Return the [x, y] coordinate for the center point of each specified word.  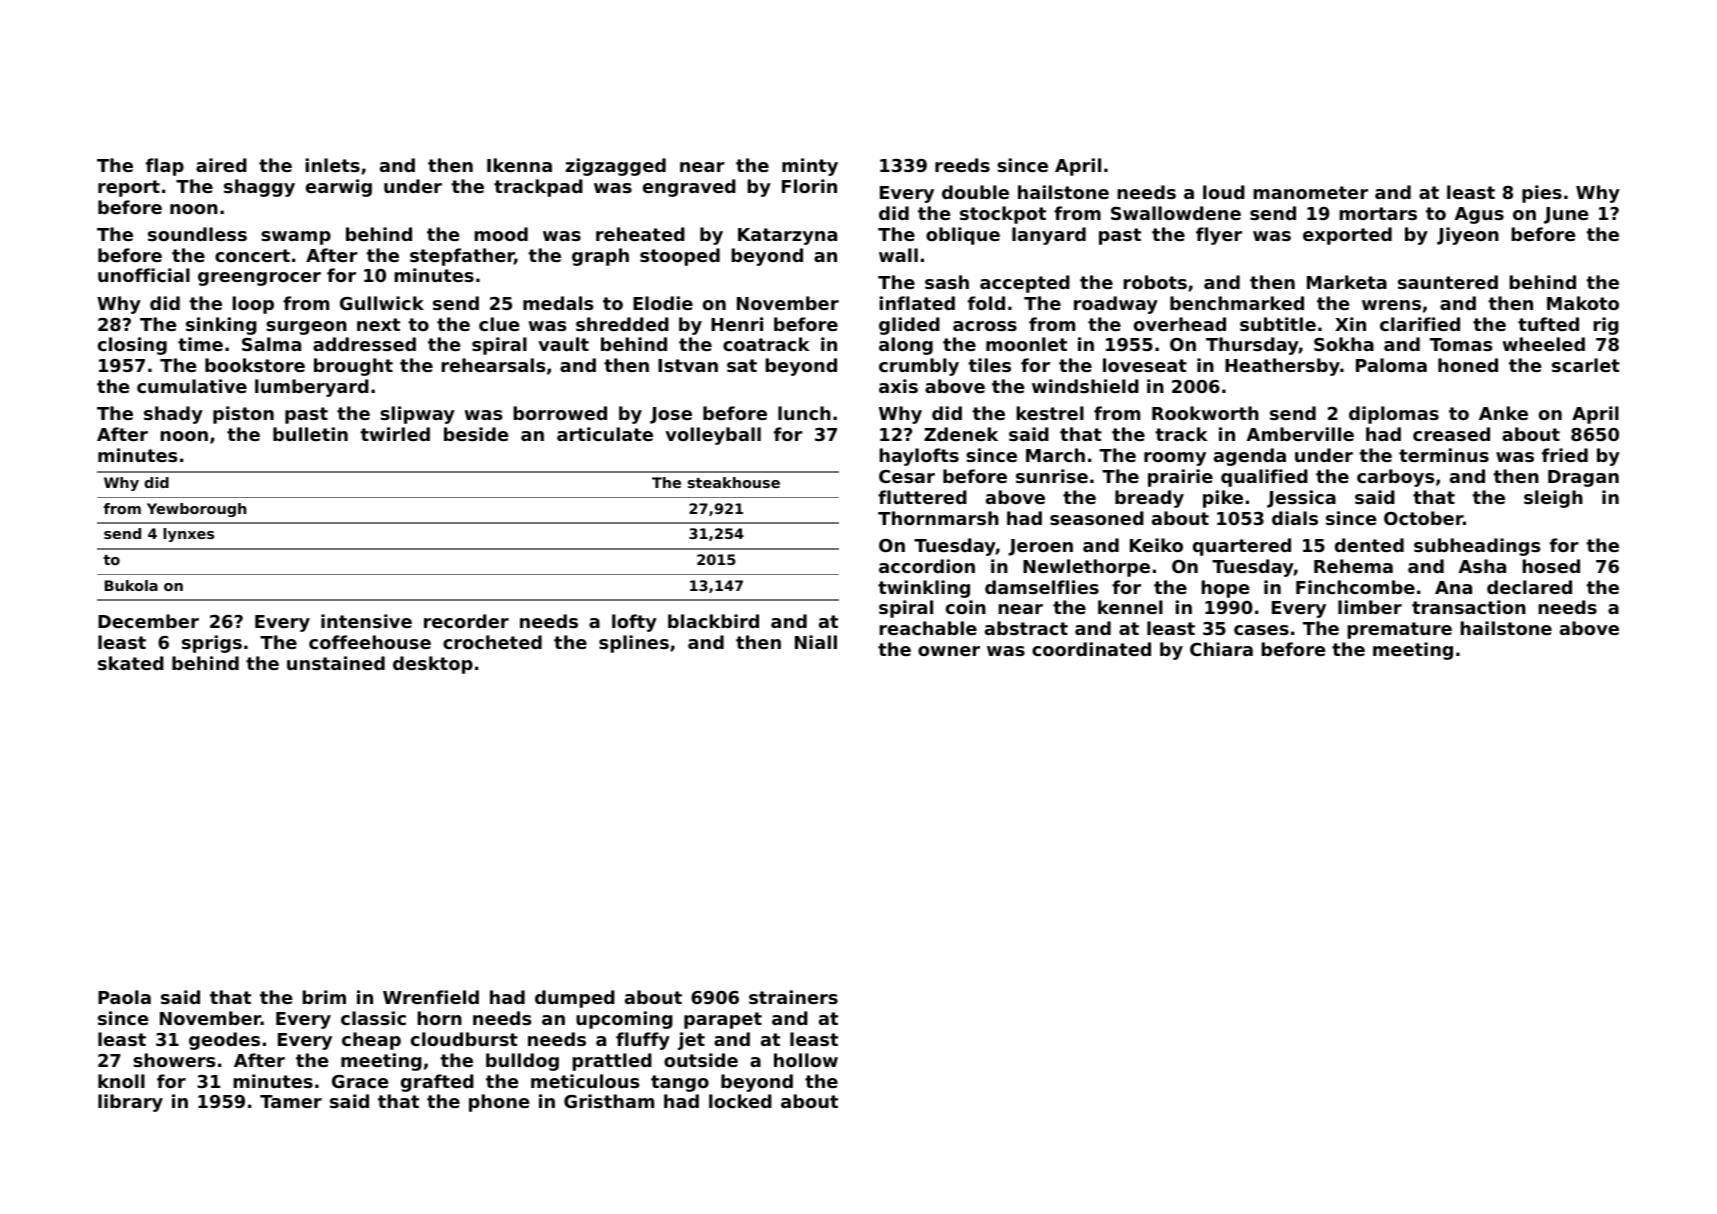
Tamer [291, 1101]
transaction [1469, 607]
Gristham [609, 1101]
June [1566, 215]
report [129, 188]
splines [634, 644]
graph [600, 257]
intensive [366, 621]
